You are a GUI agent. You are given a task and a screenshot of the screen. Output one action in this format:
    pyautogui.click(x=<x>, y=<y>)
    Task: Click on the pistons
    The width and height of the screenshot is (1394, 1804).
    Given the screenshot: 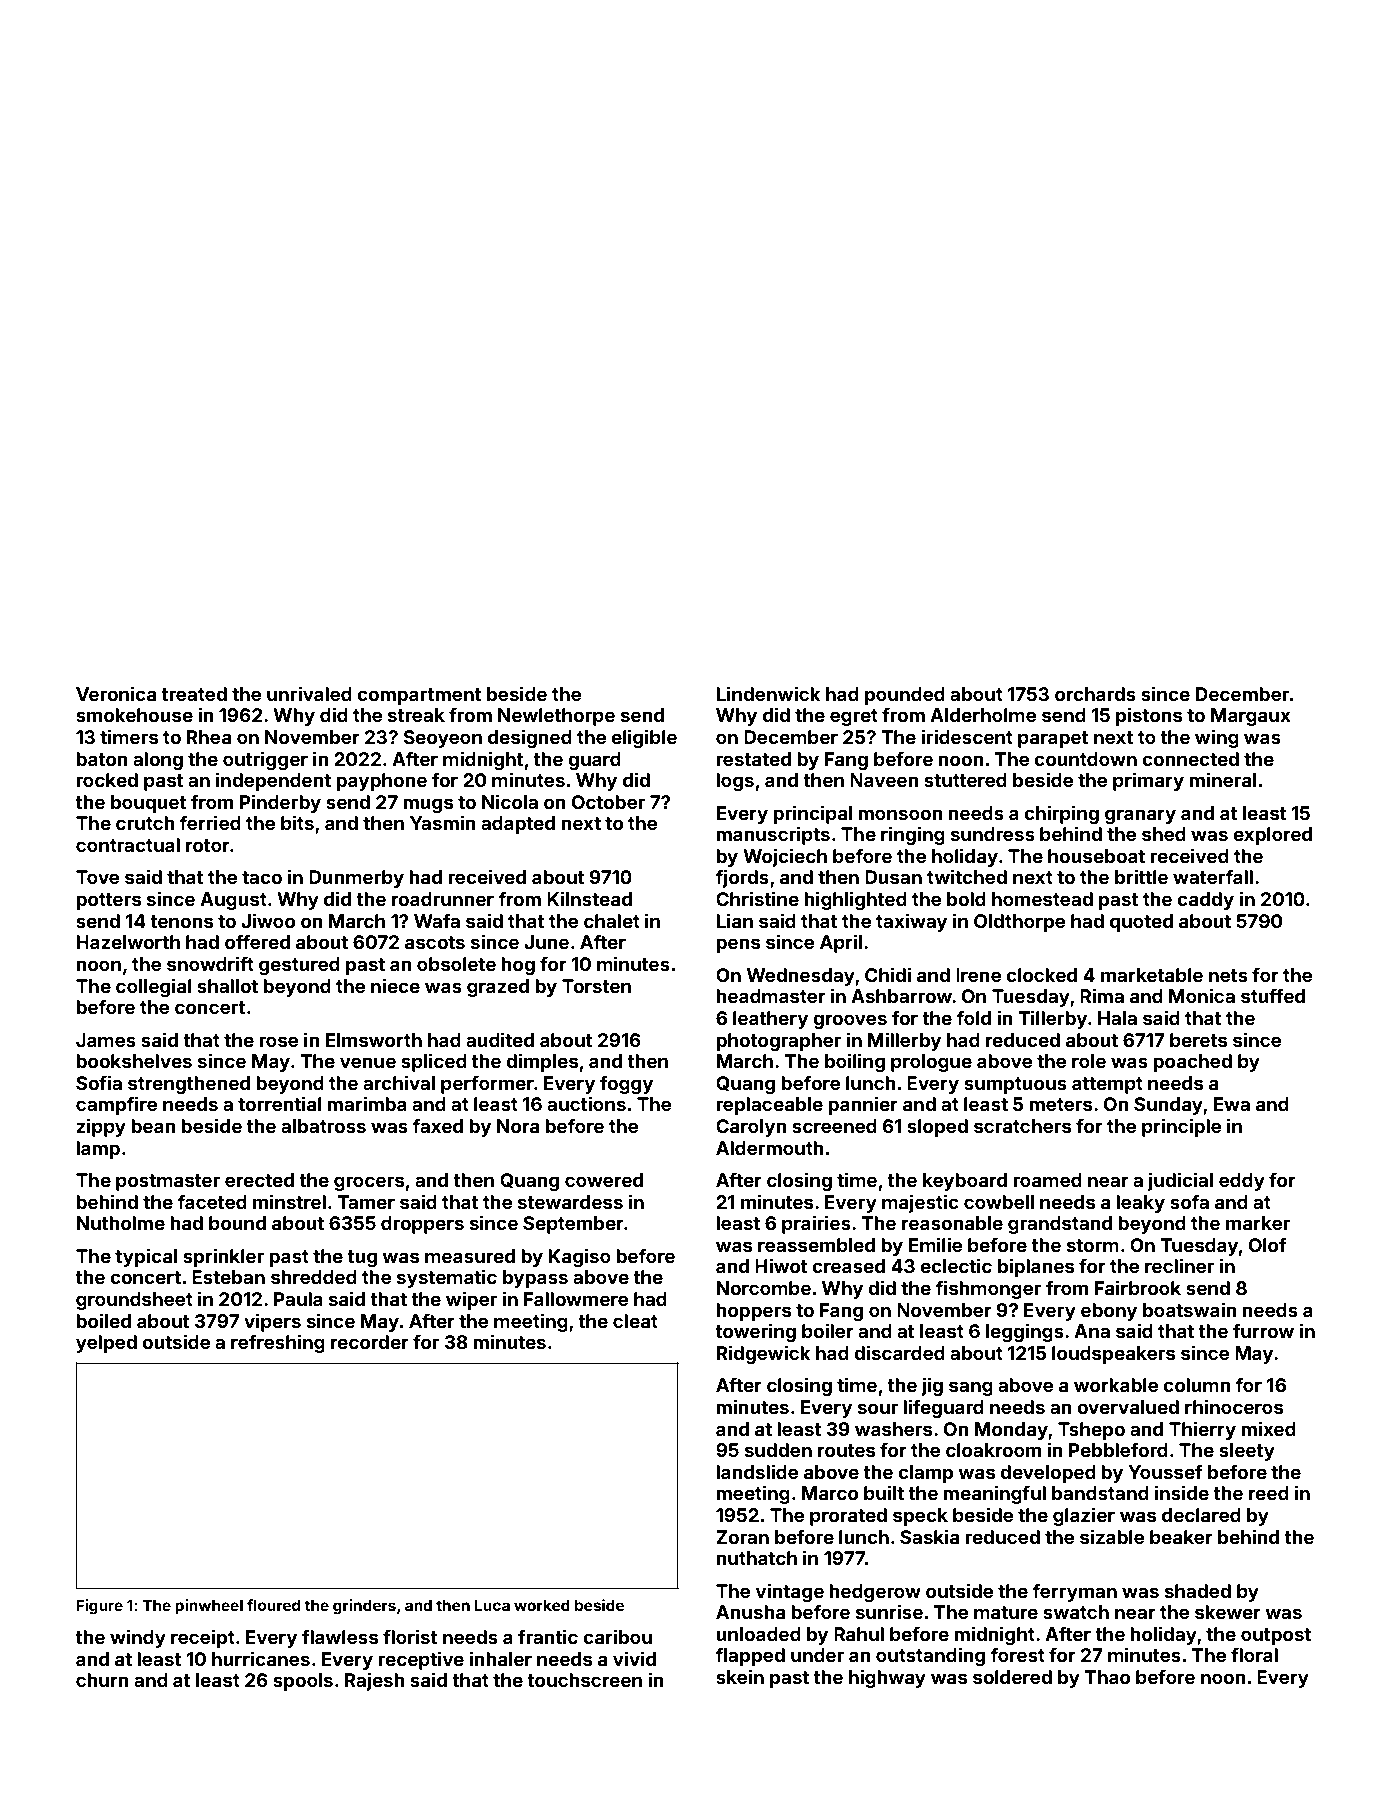 What is the action you would take?
    pyautogui.click(x=1149, y=716)
